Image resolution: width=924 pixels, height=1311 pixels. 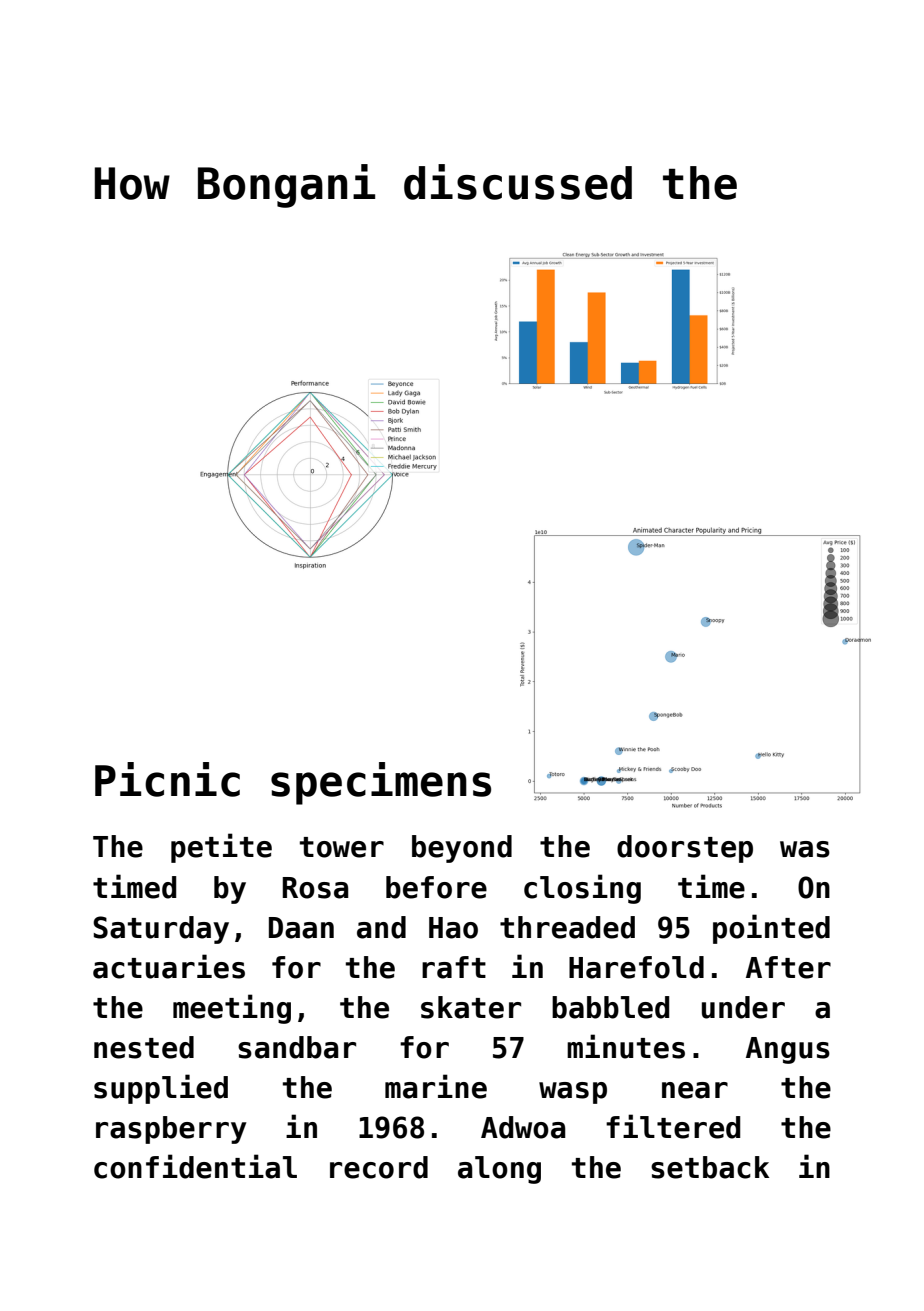 I want to click on petite, so click(x=221, y=848).
